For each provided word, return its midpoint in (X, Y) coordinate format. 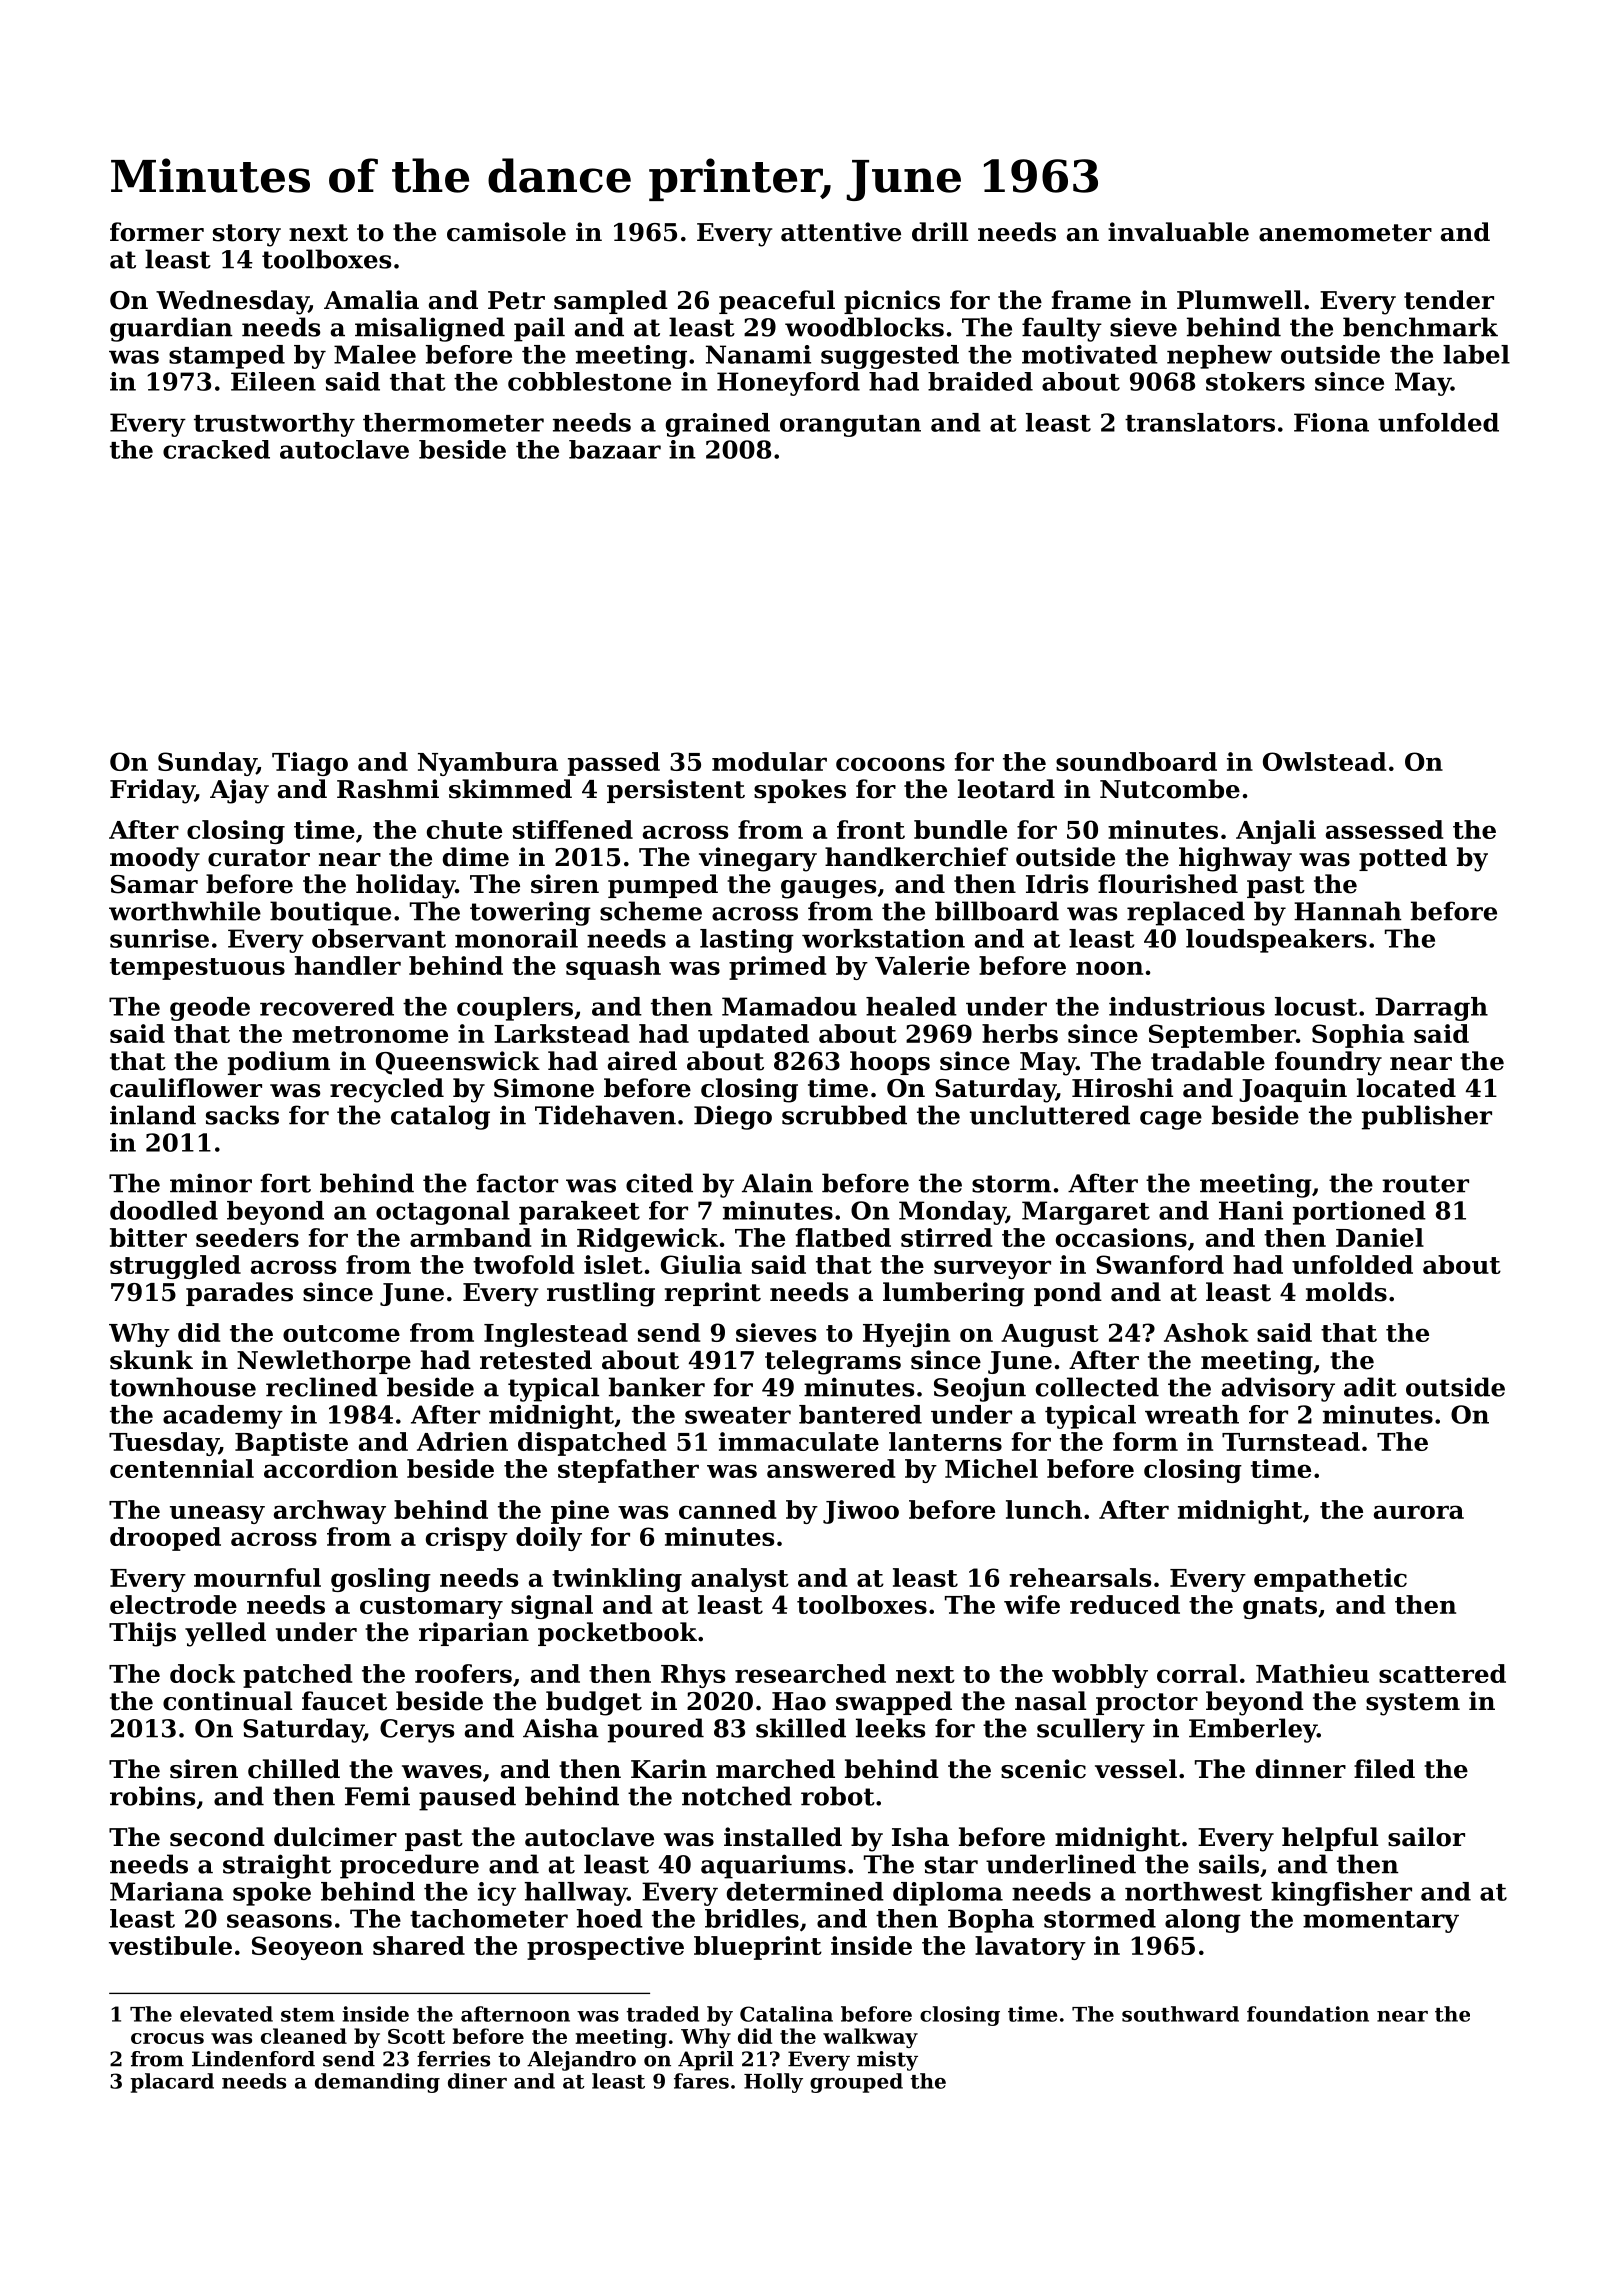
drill (940, 232)
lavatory (1030, 1948)
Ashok (1206, 1332)
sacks (242, 1115)
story (247, 235)
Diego (733, 1117)
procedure (409, 1866)
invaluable (1178, 232)
